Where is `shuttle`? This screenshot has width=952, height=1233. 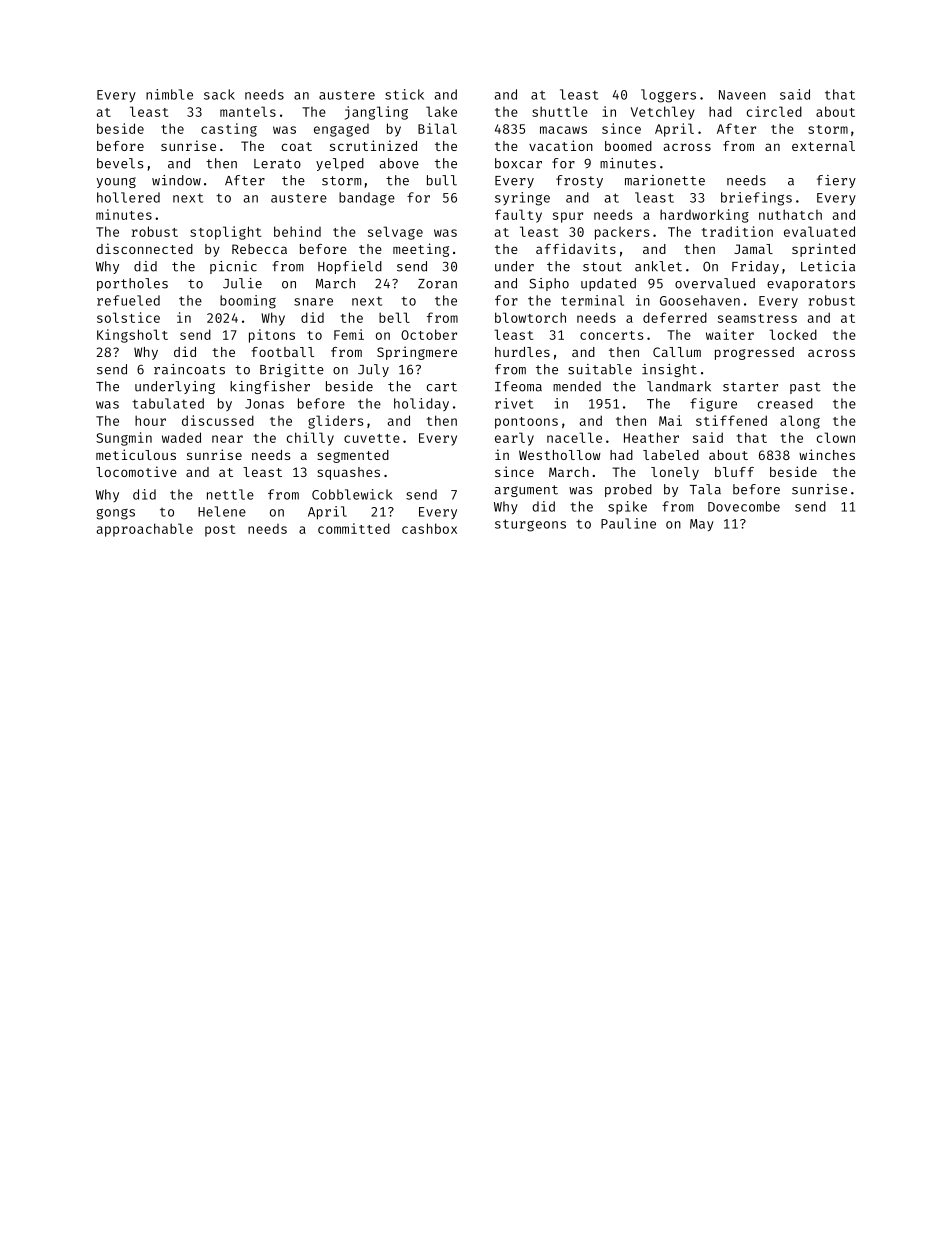
shuttle is located at coordinates (560, 111).
